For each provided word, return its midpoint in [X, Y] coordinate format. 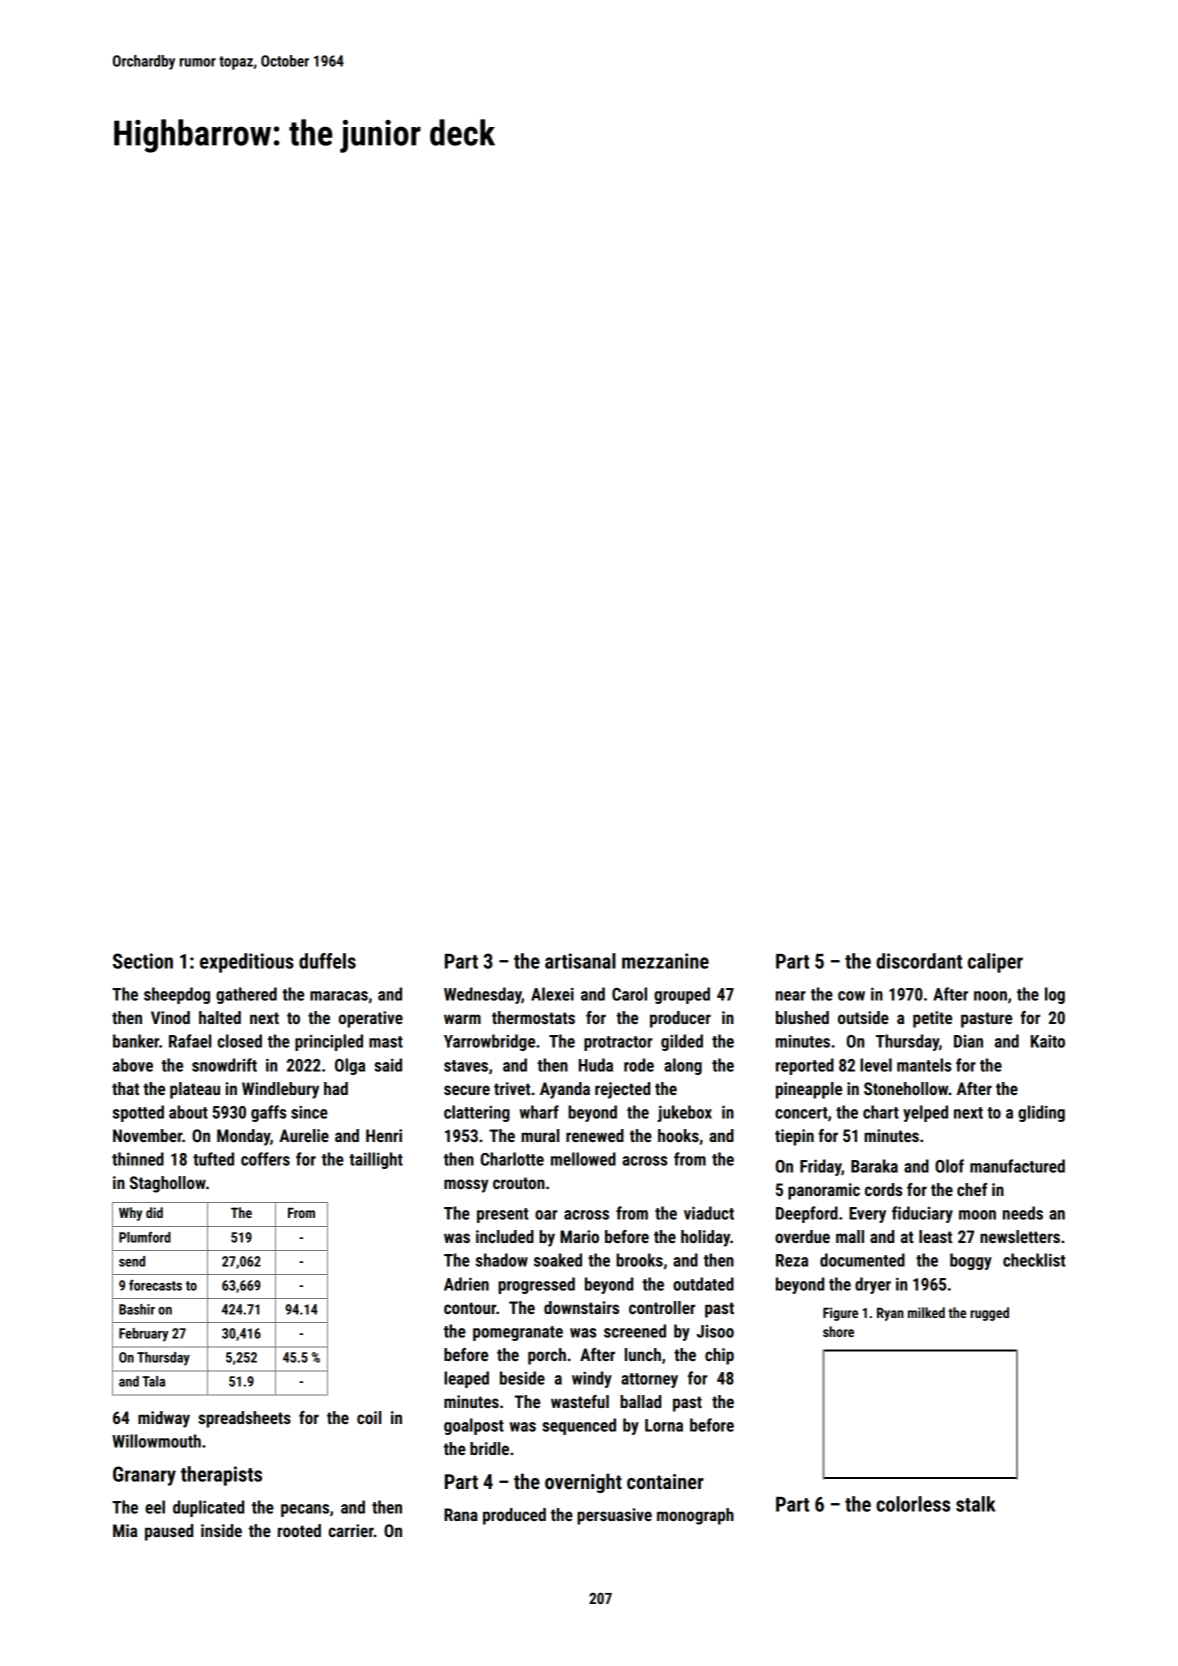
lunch [643, 1354]
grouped [682, 995]
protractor [618, 1043]
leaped [466, 1379]
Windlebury [280, 1090]
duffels [327, 961]
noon [990, 996]
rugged [989, 1314]
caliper [995, 963]
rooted [299, 1530]
